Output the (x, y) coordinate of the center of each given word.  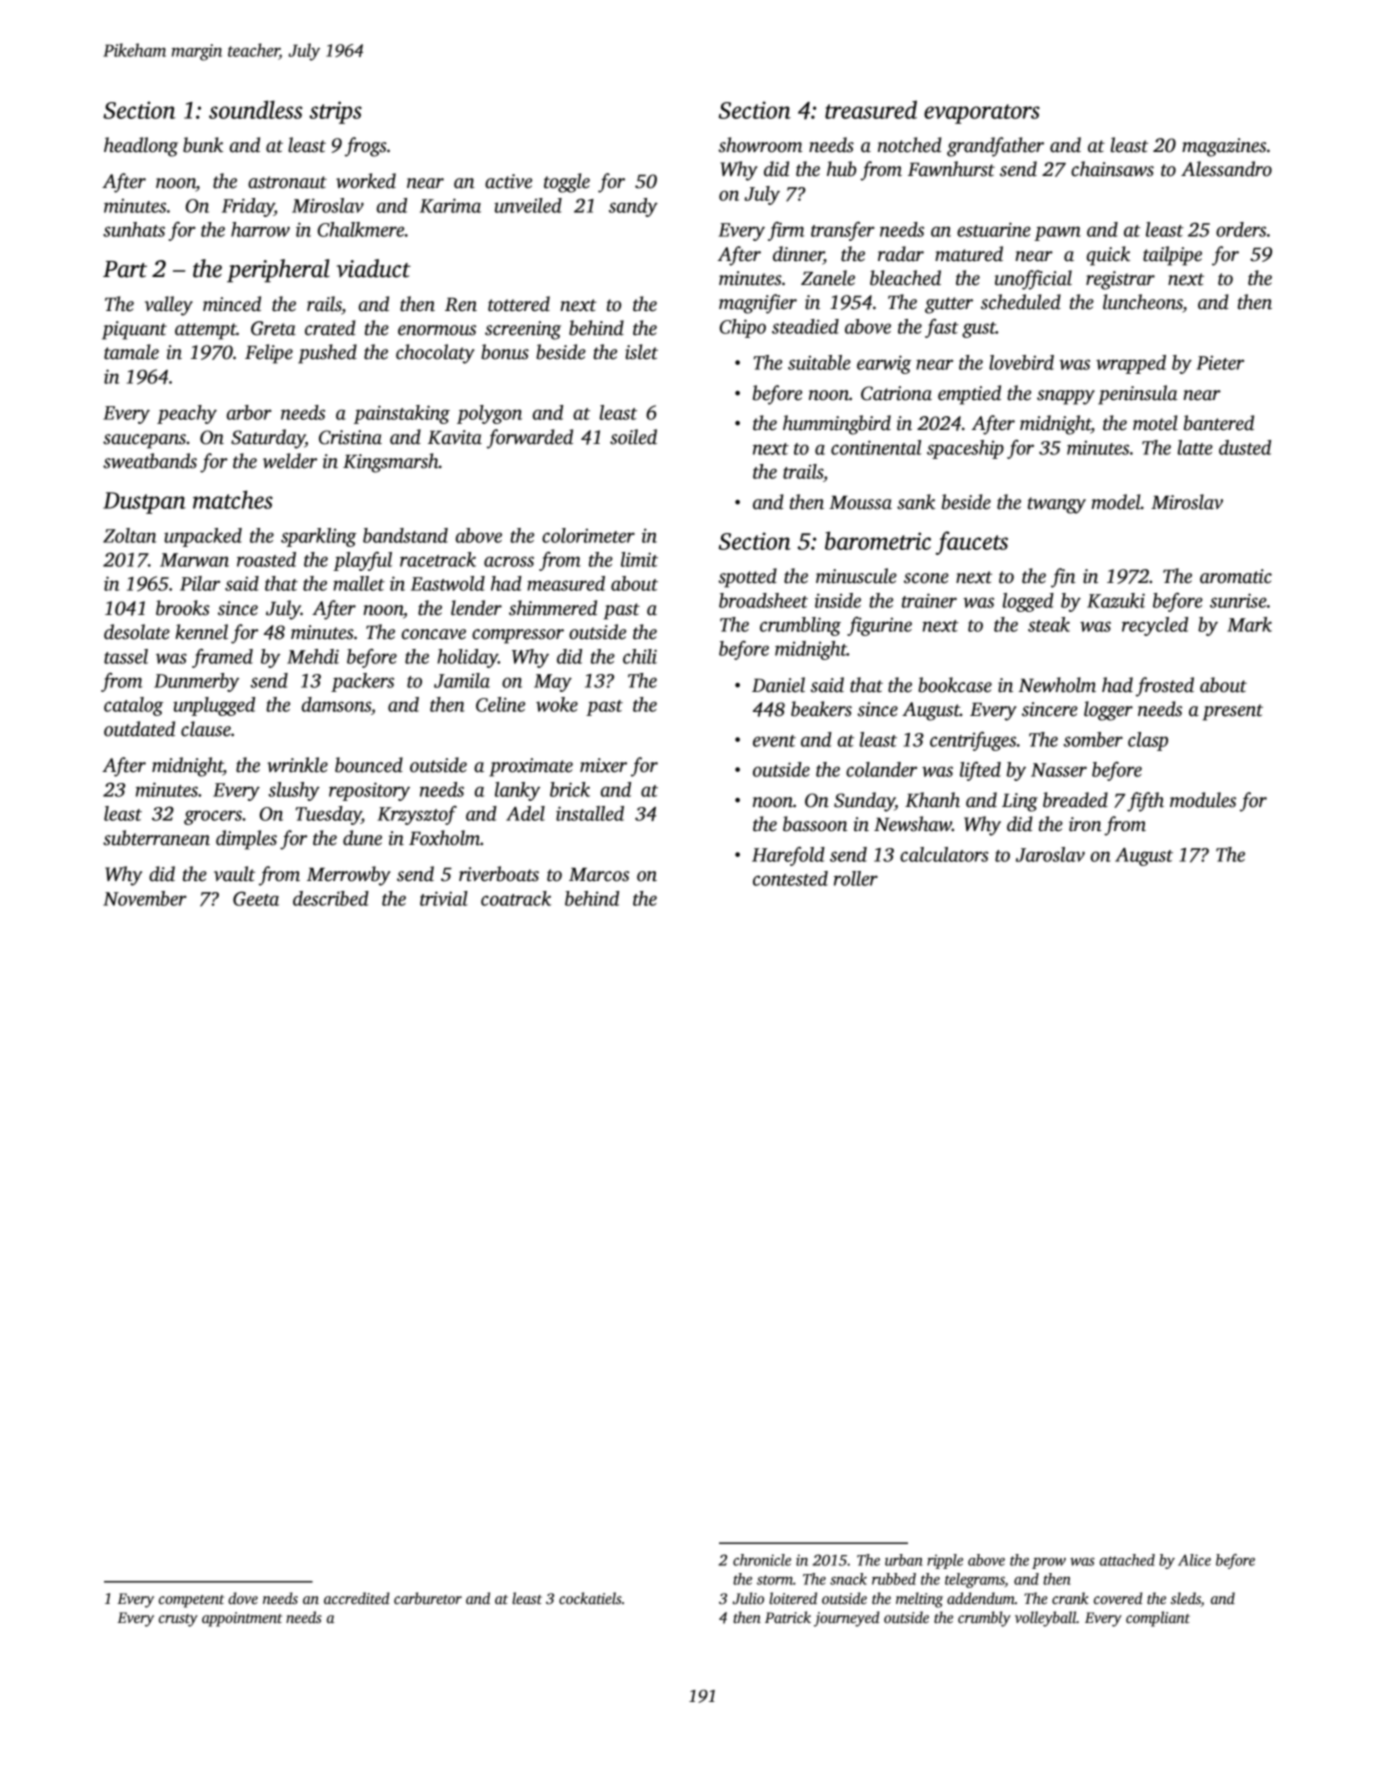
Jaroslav (1050, 854)
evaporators (982, 114)
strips (335, 112)
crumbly (984, 1619)
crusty (178, 1620)
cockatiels (590, 1598)
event (774, 741)
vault (234, 874)
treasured (871, 109)
